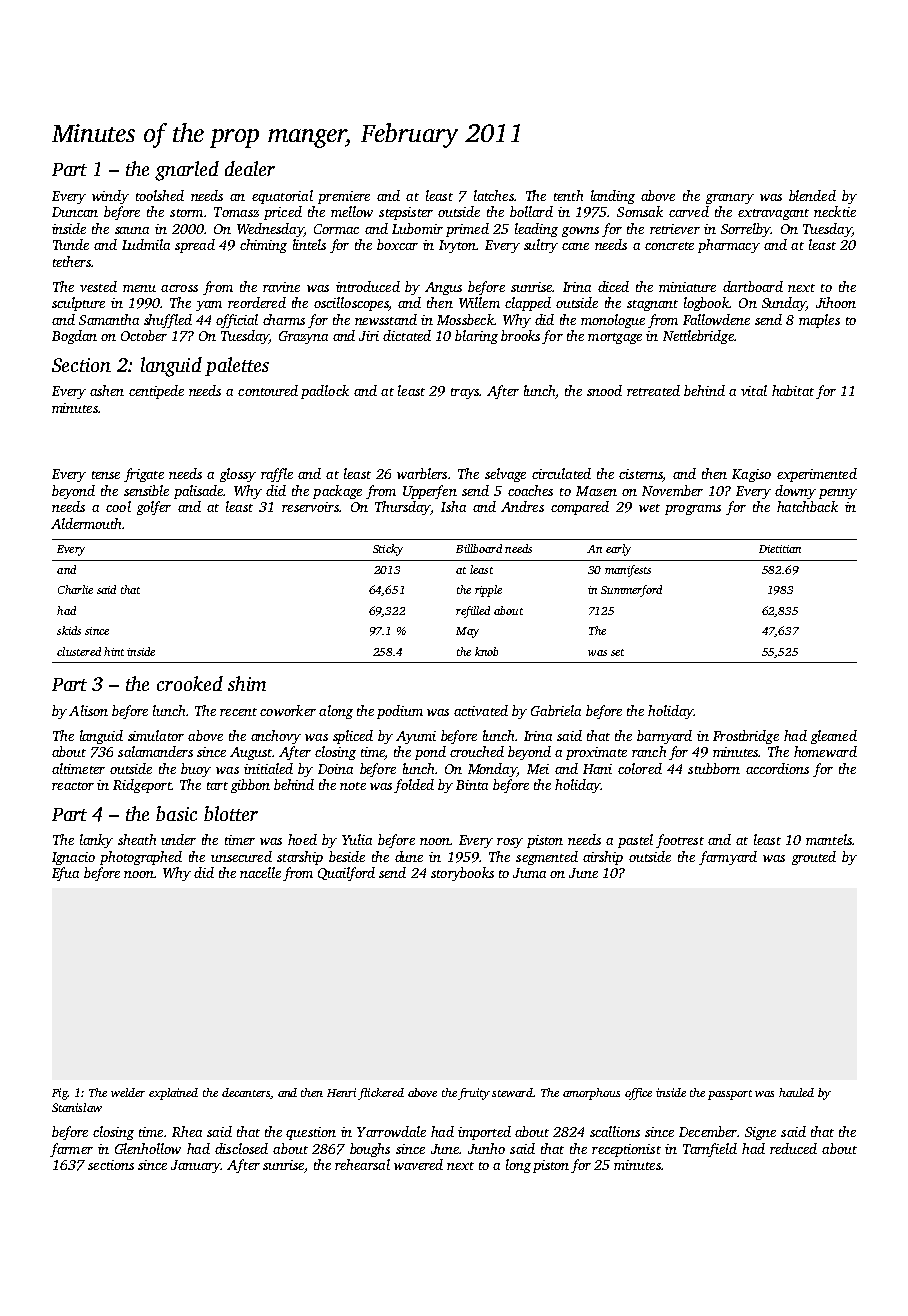 This page has height=1316, width=908. Describe the element at coordinates (746, 737) in the page. I see `Frostbridge` at that location.
